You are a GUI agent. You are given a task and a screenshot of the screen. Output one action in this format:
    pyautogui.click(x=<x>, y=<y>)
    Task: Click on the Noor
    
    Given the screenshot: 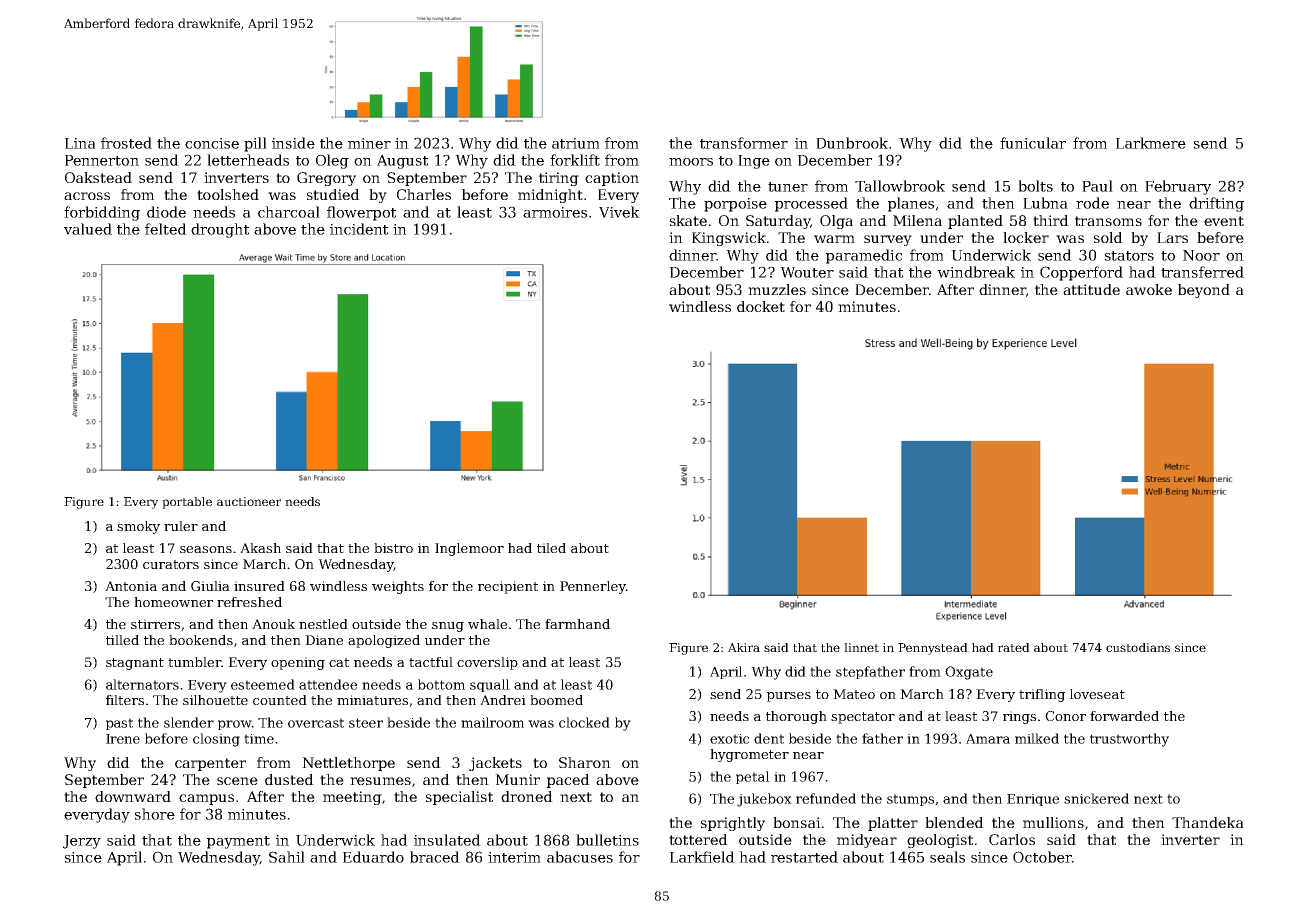 What is the action you would take?
    pyautogui.click(x=1201, y=255)
